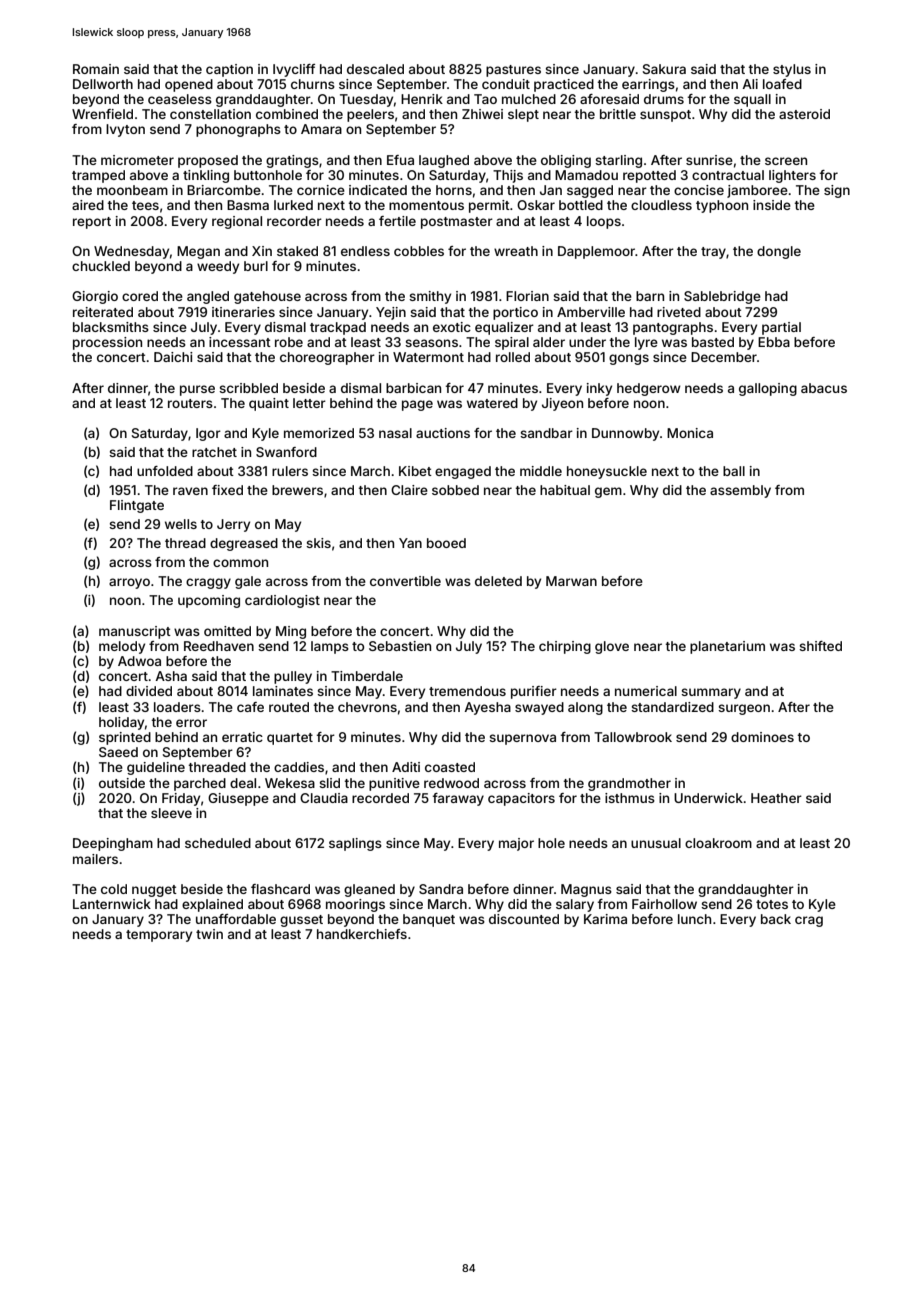 This page has height=1314, width=924. Describe the element at coordinates (792, 70) in the page. I see `stylus` at that location.
